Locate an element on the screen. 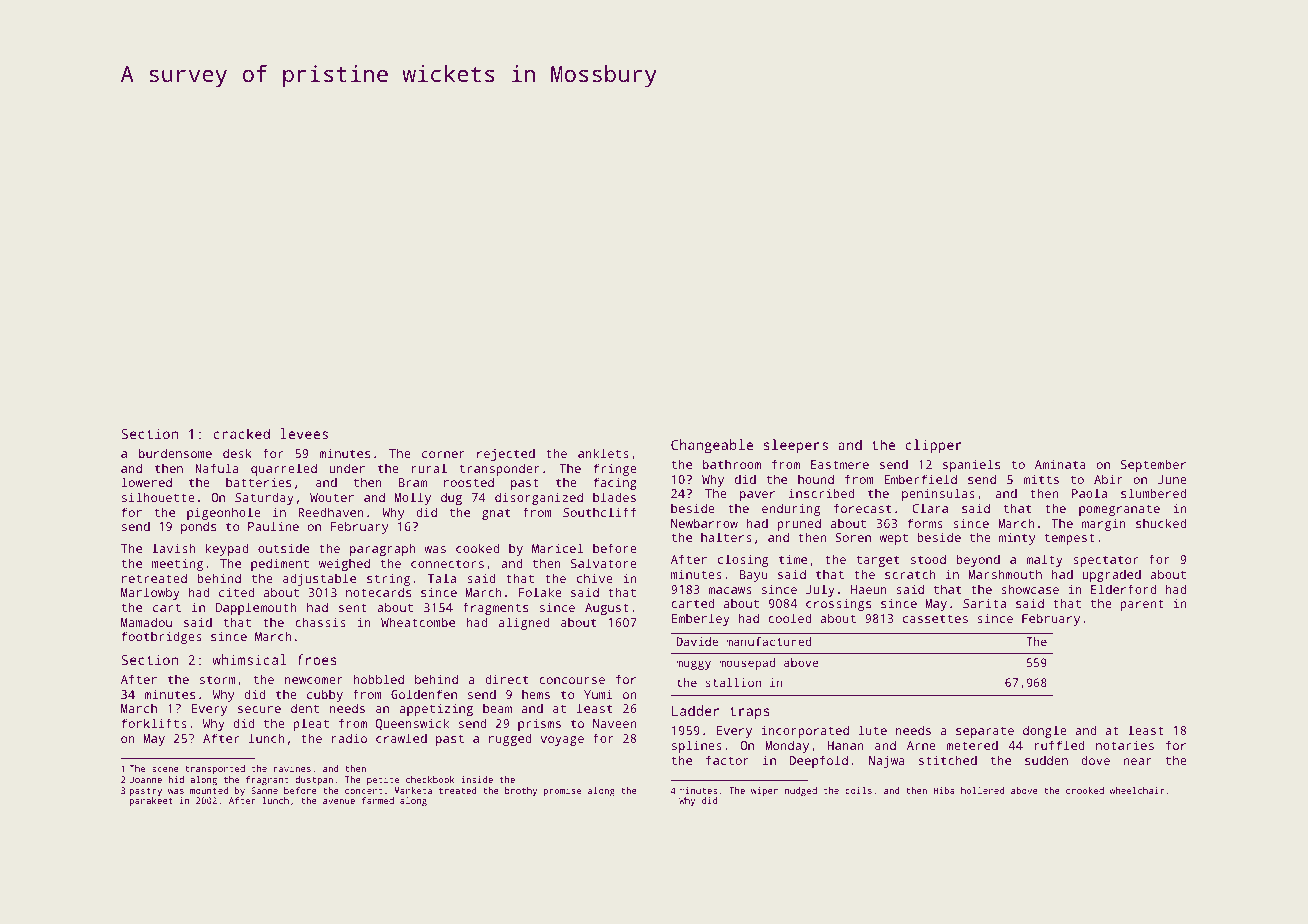 The image size is (1308, 924). footbridges is located at coordinates (161, 637).
